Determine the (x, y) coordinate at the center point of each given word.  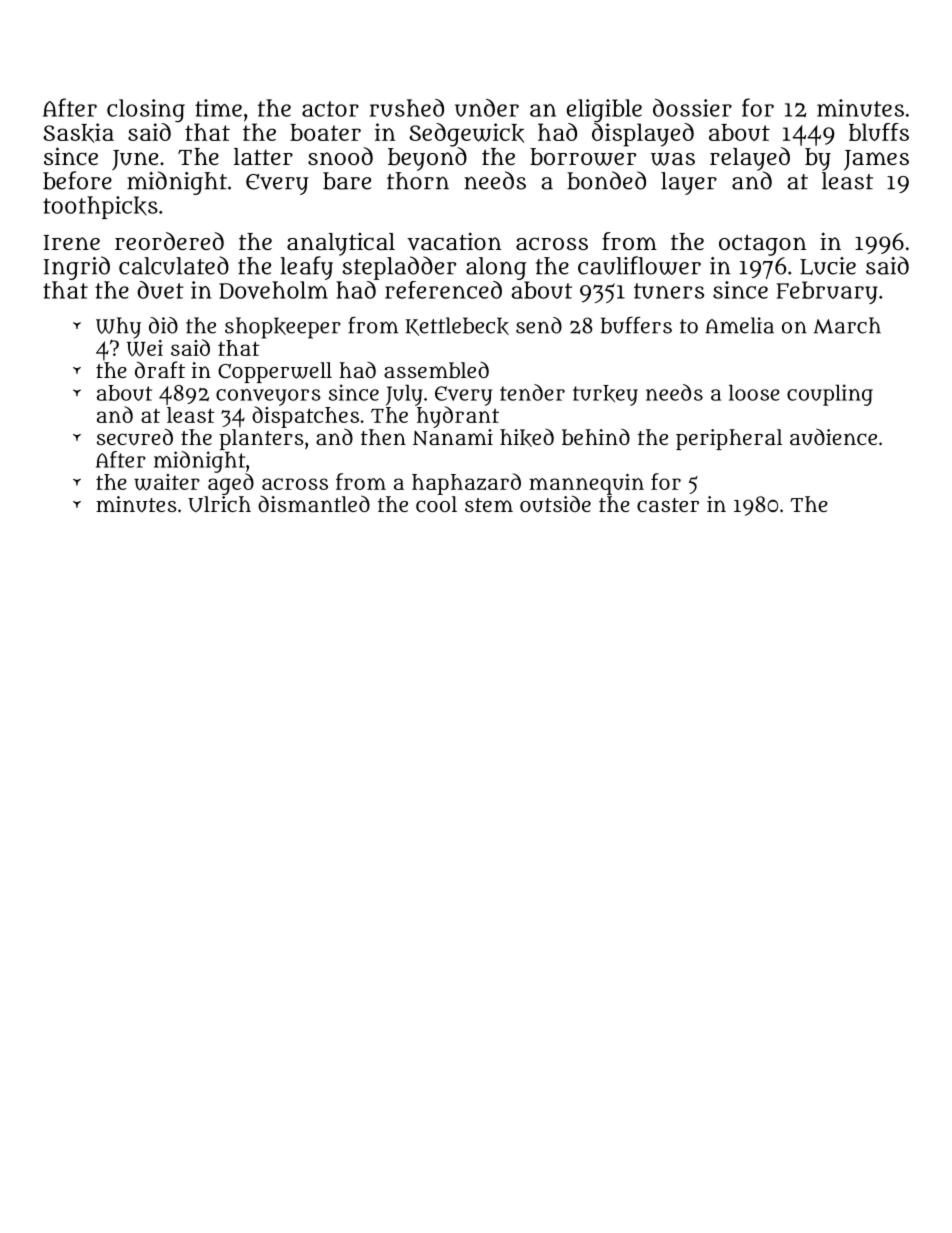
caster (668, 505)
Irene (72, 242)
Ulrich (219, 504)
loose (754, 393)
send (539, 325)
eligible (604, 111)
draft (160, 369)
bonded (606, 180)
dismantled (314, 503)
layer (689, 183)
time (218, 108)
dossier (692, 108)
